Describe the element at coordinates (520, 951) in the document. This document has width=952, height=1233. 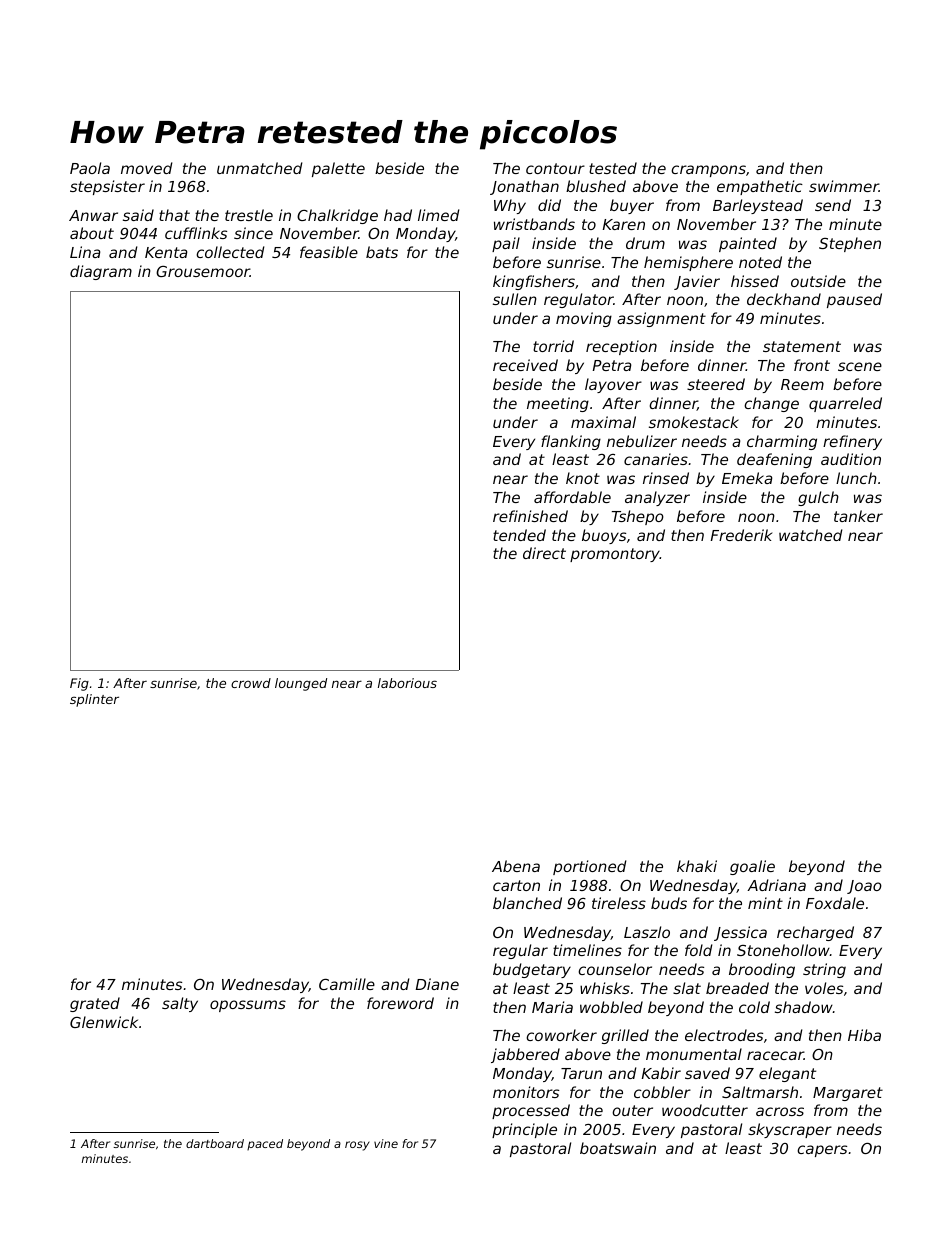
I see `regular` at that location.
